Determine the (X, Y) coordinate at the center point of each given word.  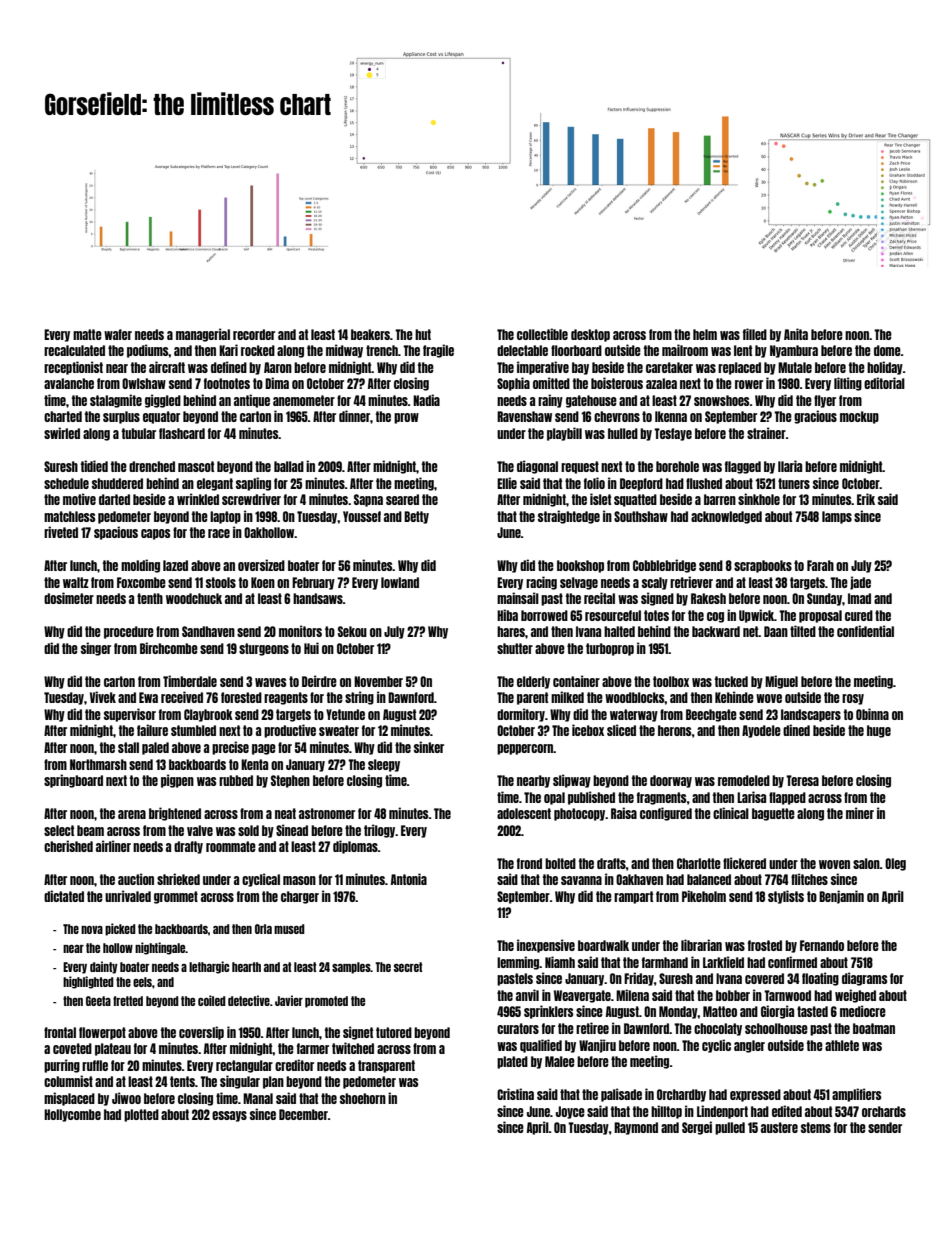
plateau (113, 1049)
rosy (853, 699)
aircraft (167, 367)
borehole (677, 466)
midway (344, 351)
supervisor (130, 715)
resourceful (613, 615)
